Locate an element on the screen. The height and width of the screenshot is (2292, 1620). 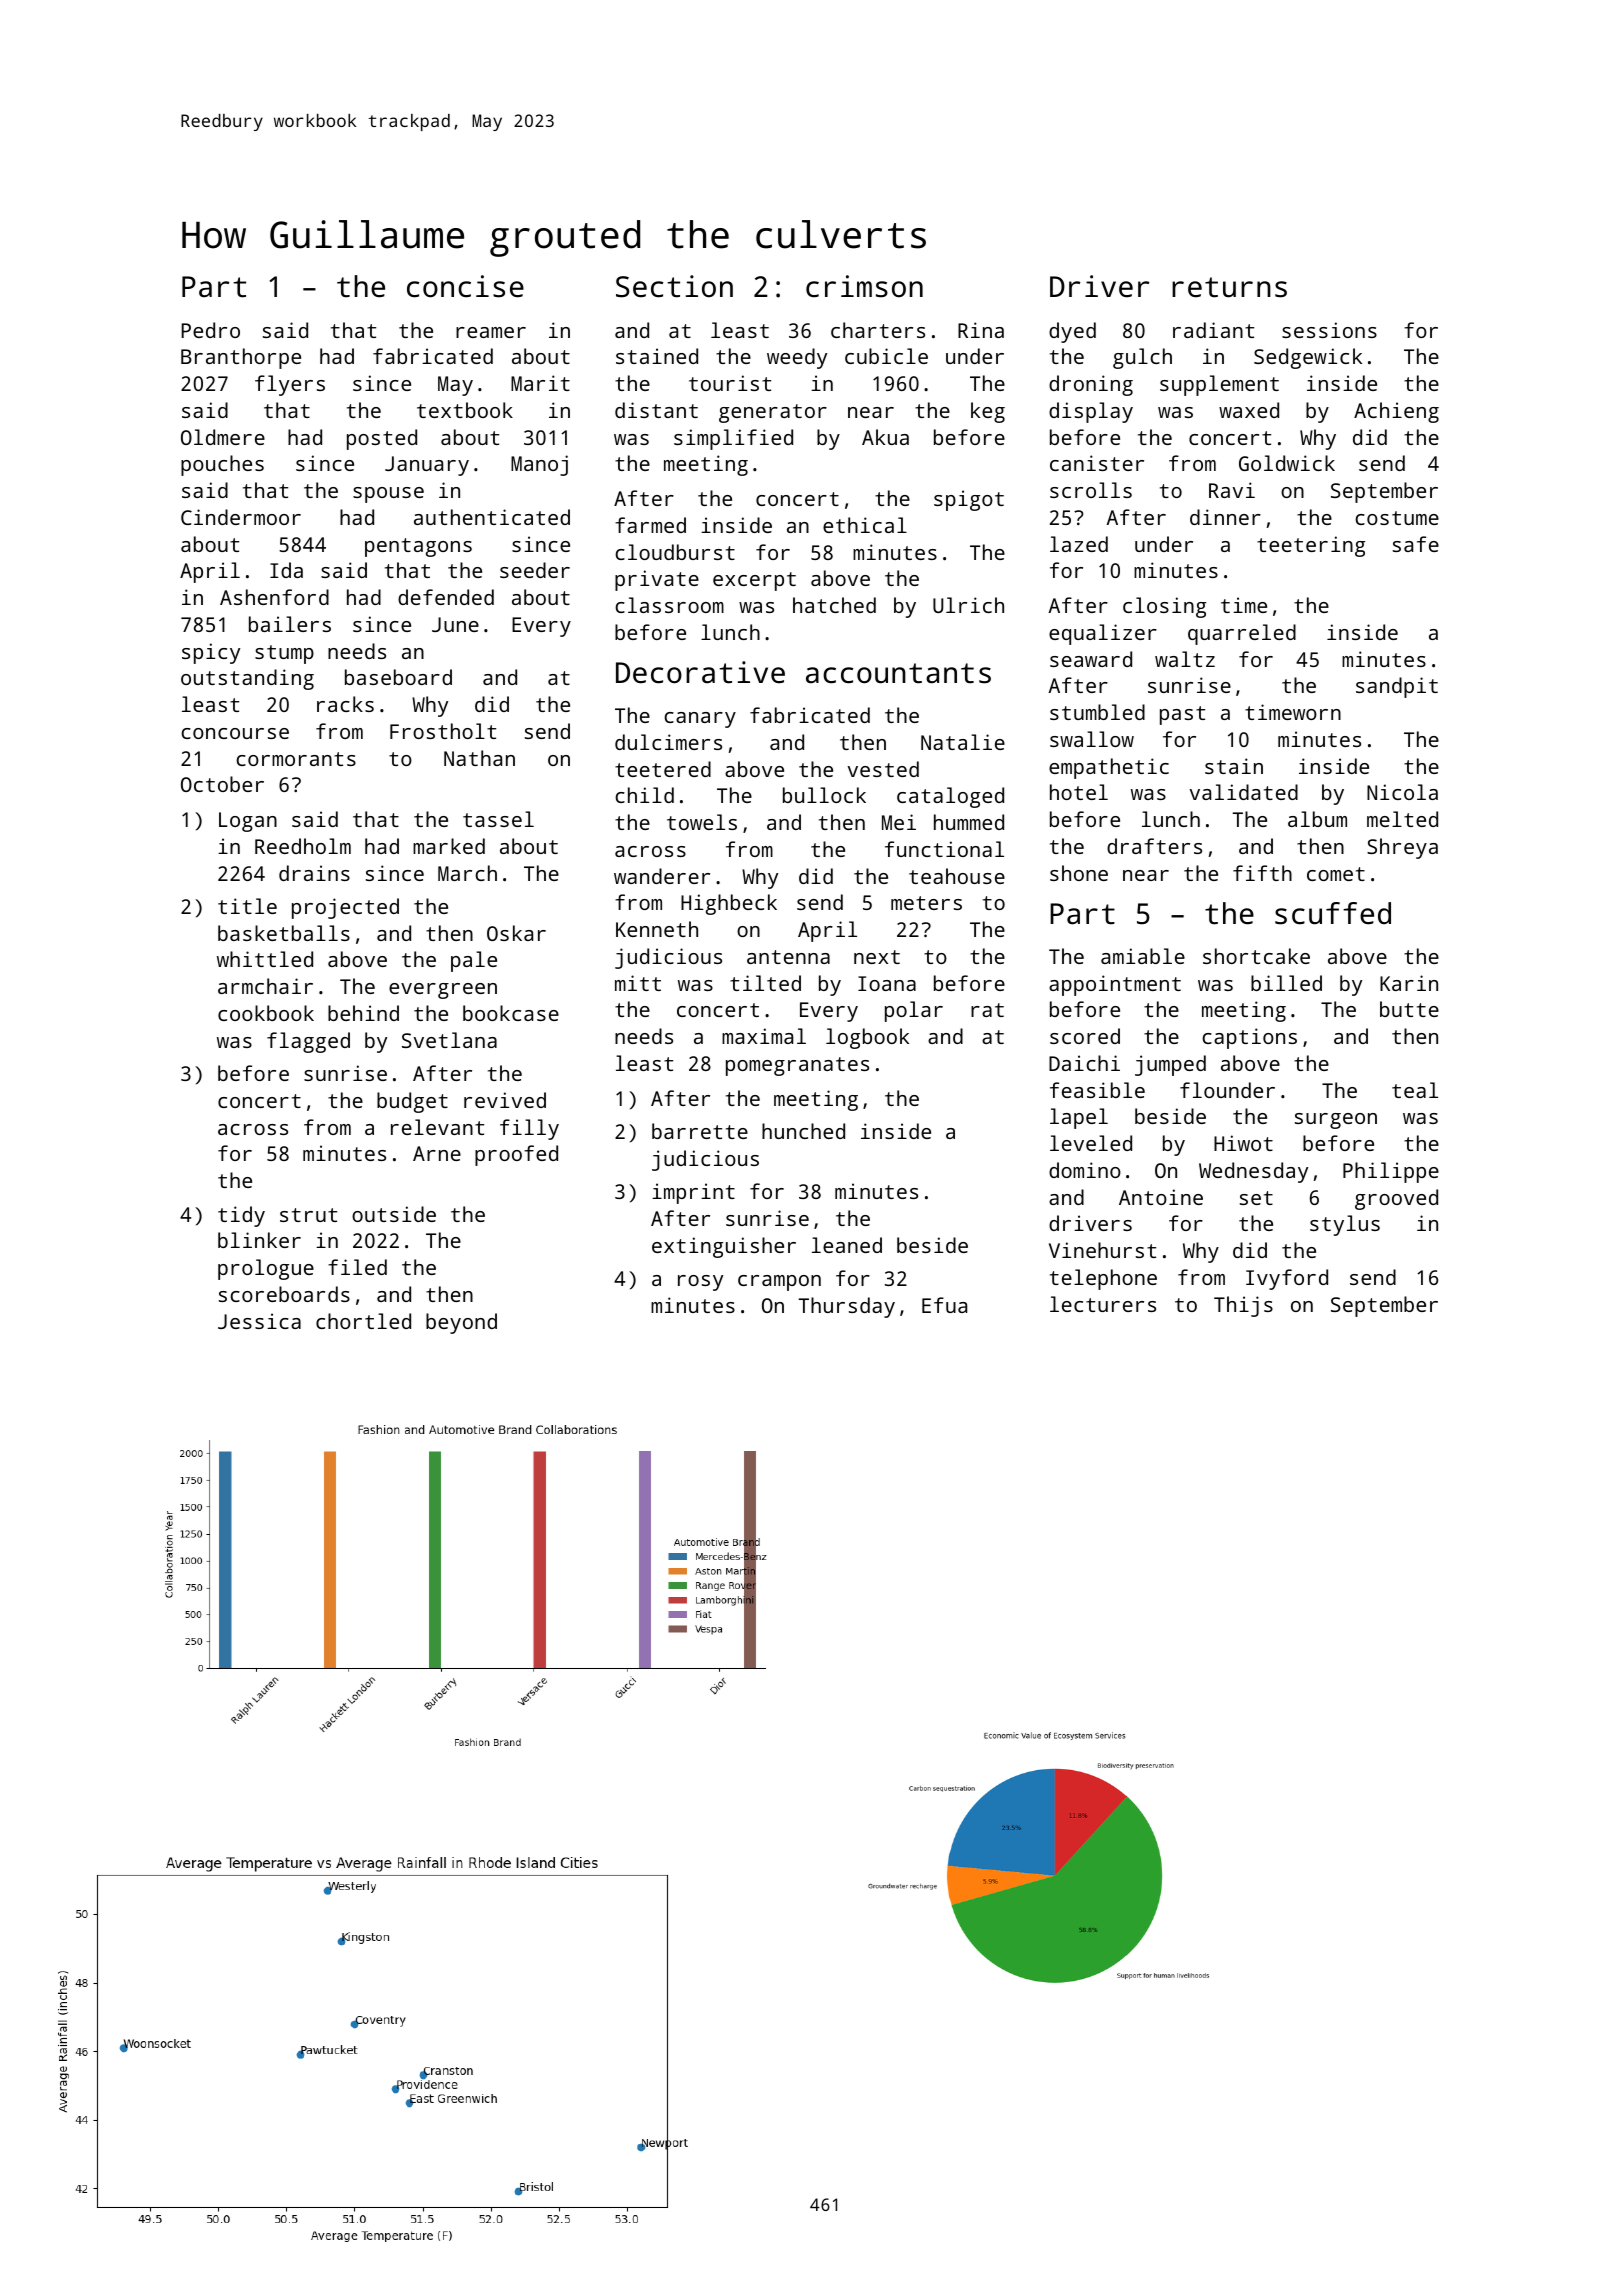
amiable is located at coordinates (1143, 956).
